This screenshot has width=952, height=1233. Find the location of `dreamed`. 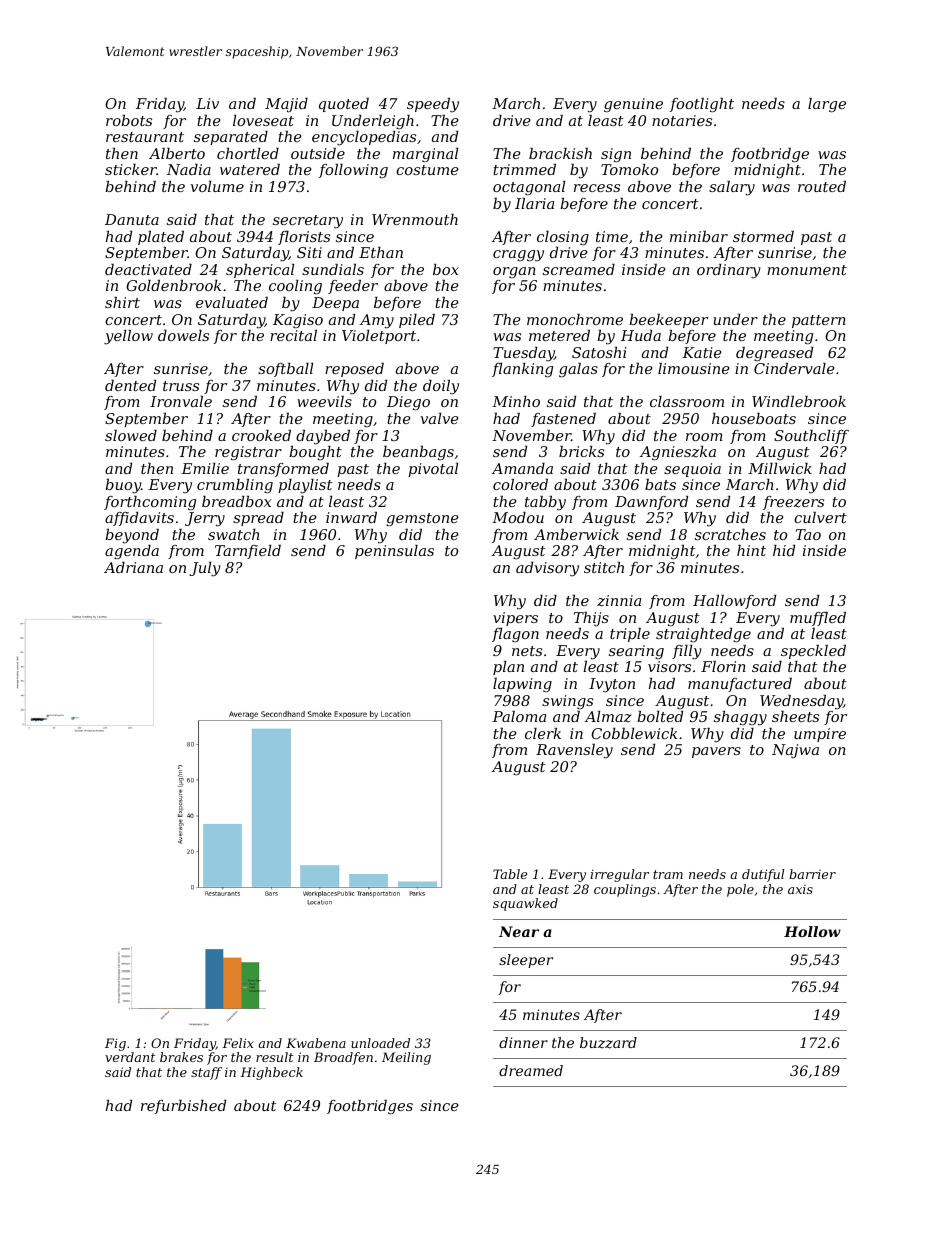

dreamed is located at coordinates (531, 1070).
